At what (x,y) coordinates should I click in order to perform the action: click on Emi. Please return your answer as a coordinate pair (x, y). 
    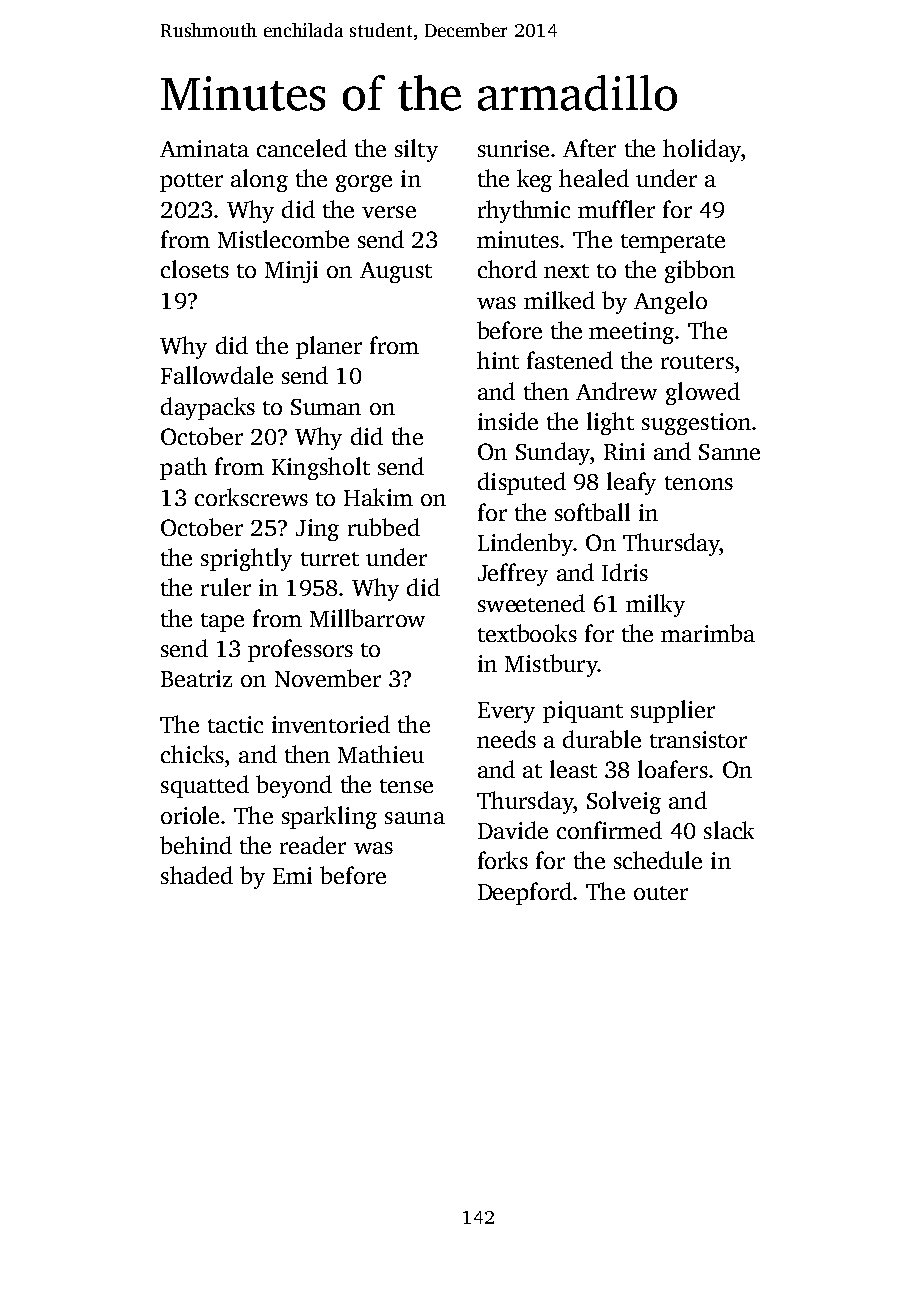
    Looking at the image, I should click on (292, 875).
